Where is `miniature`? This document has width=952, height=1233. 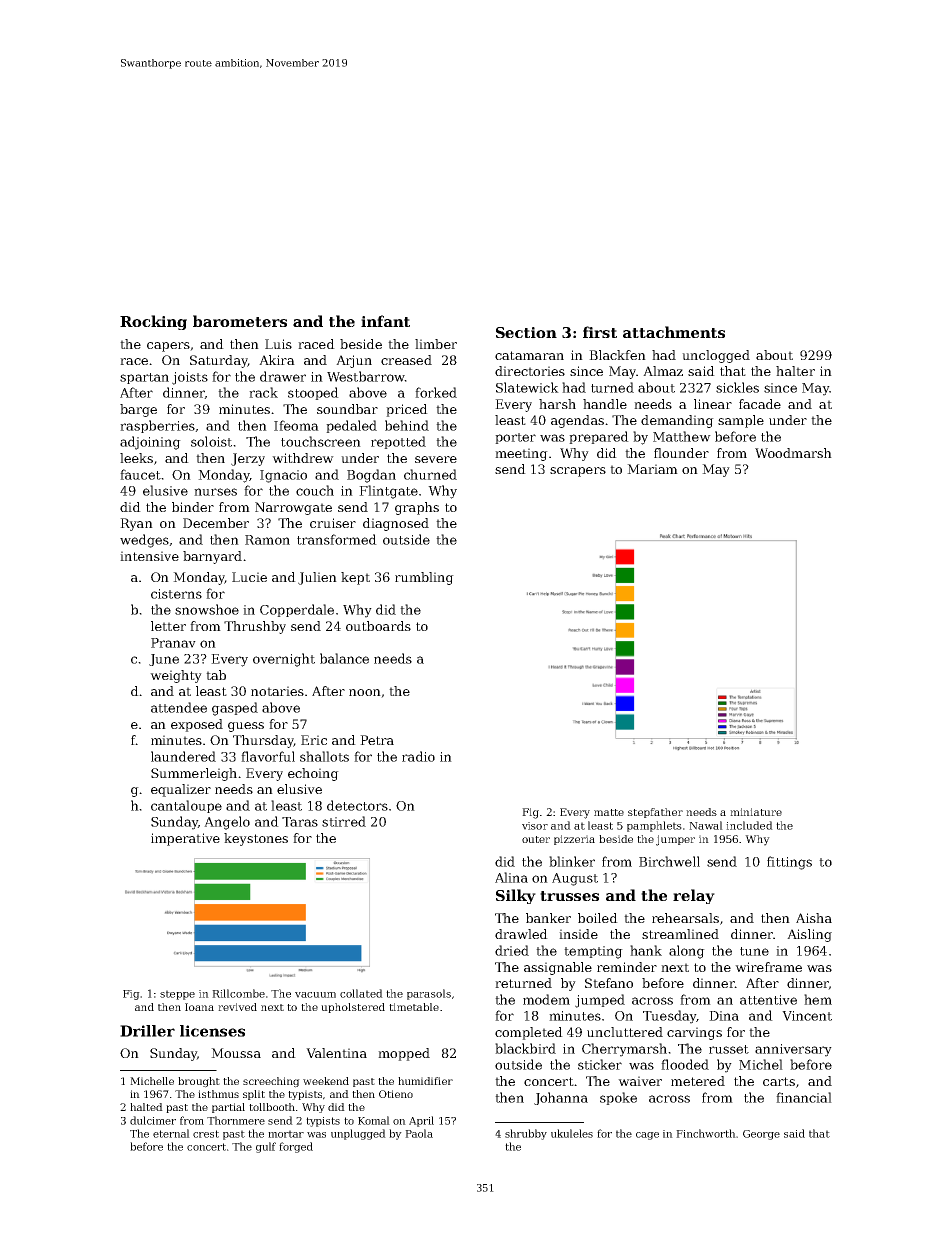 miniature is located at coordinates (756, 812).
